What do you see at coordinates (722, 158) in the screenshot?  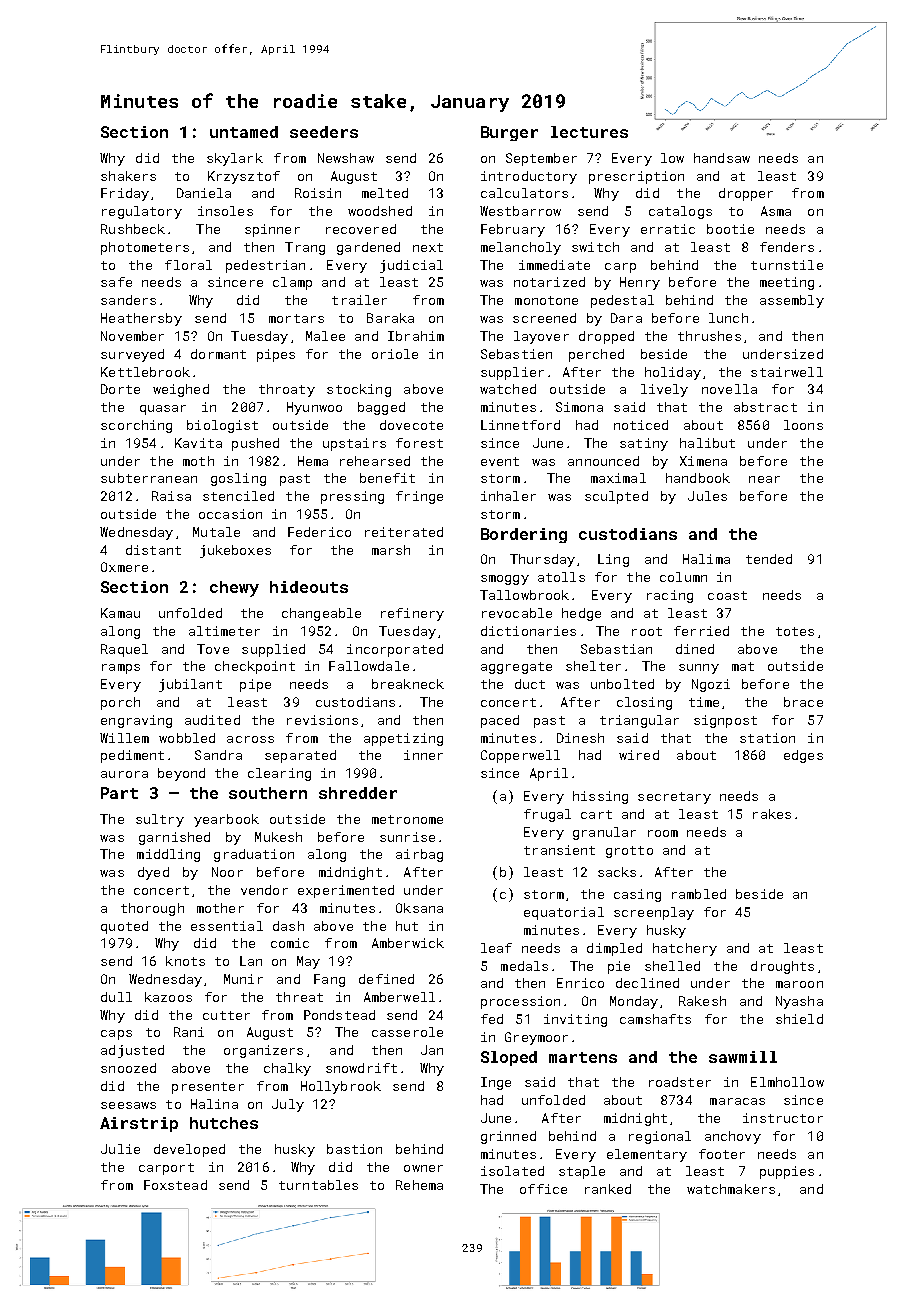 I see `handsaw` at bounding box center [722, 158].
